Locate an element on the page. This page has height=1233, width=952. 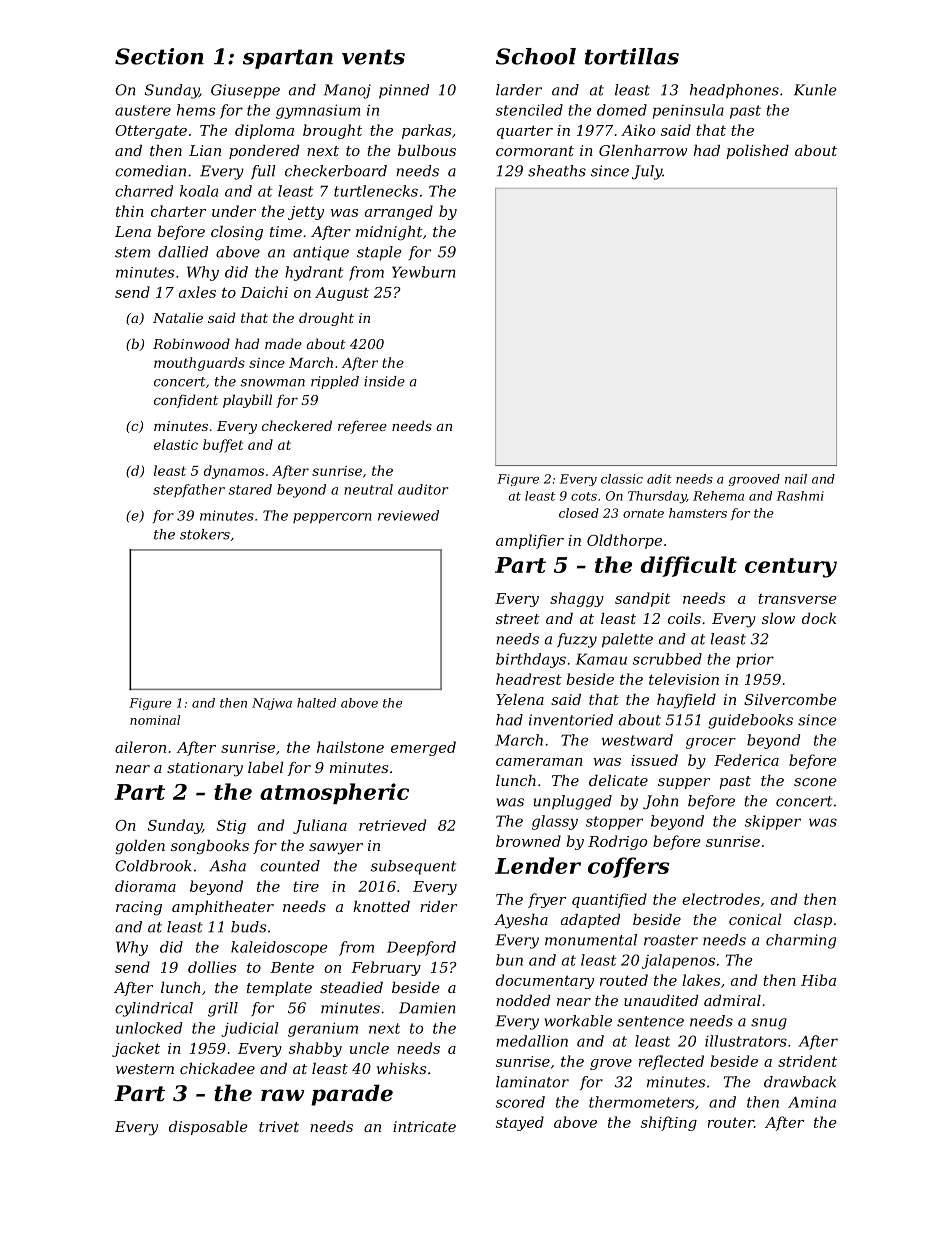
dock is located at coordinates (819, 618).
